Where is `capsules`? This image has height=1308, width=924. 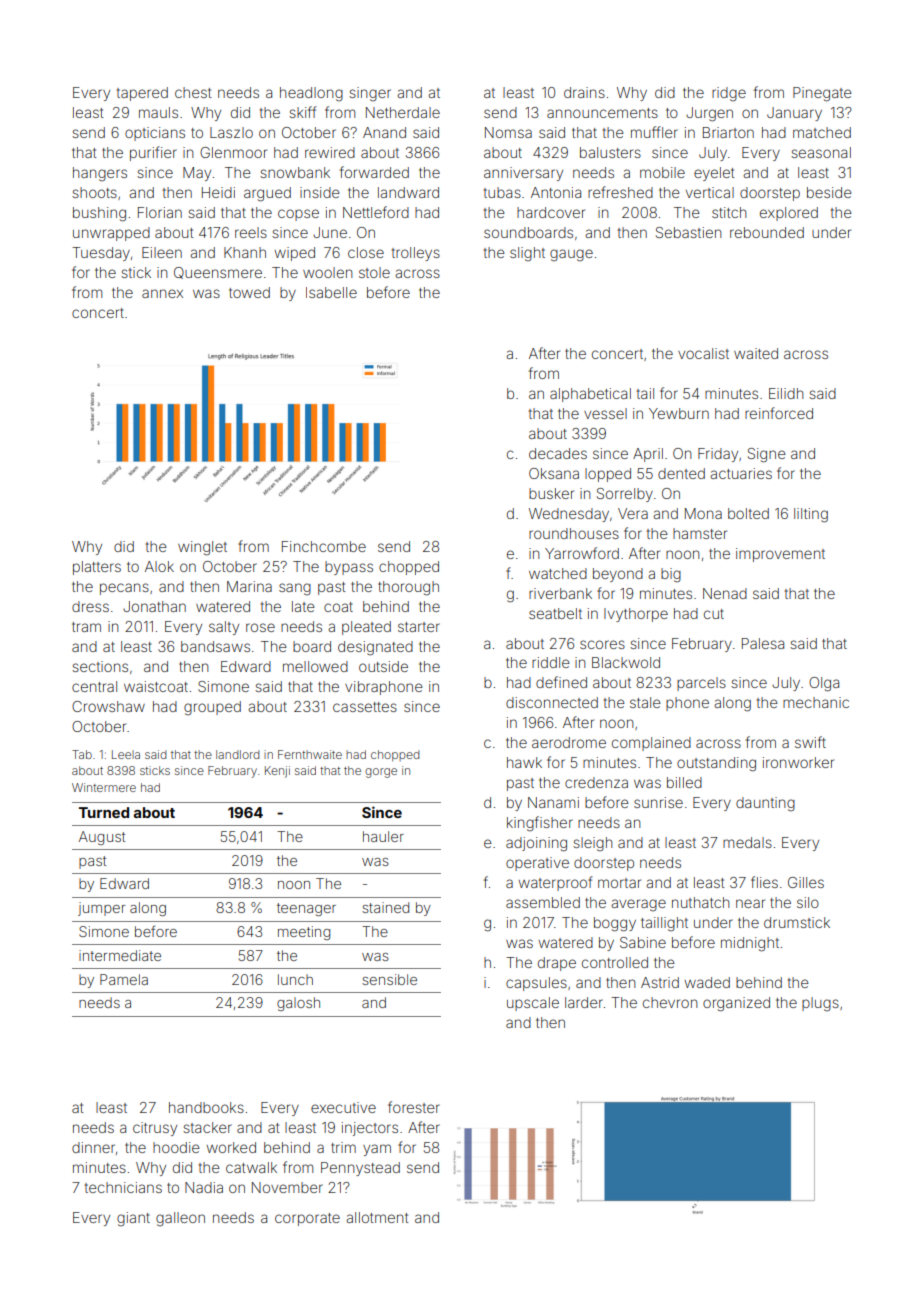 capsules is located at coordinates (536, 984).
